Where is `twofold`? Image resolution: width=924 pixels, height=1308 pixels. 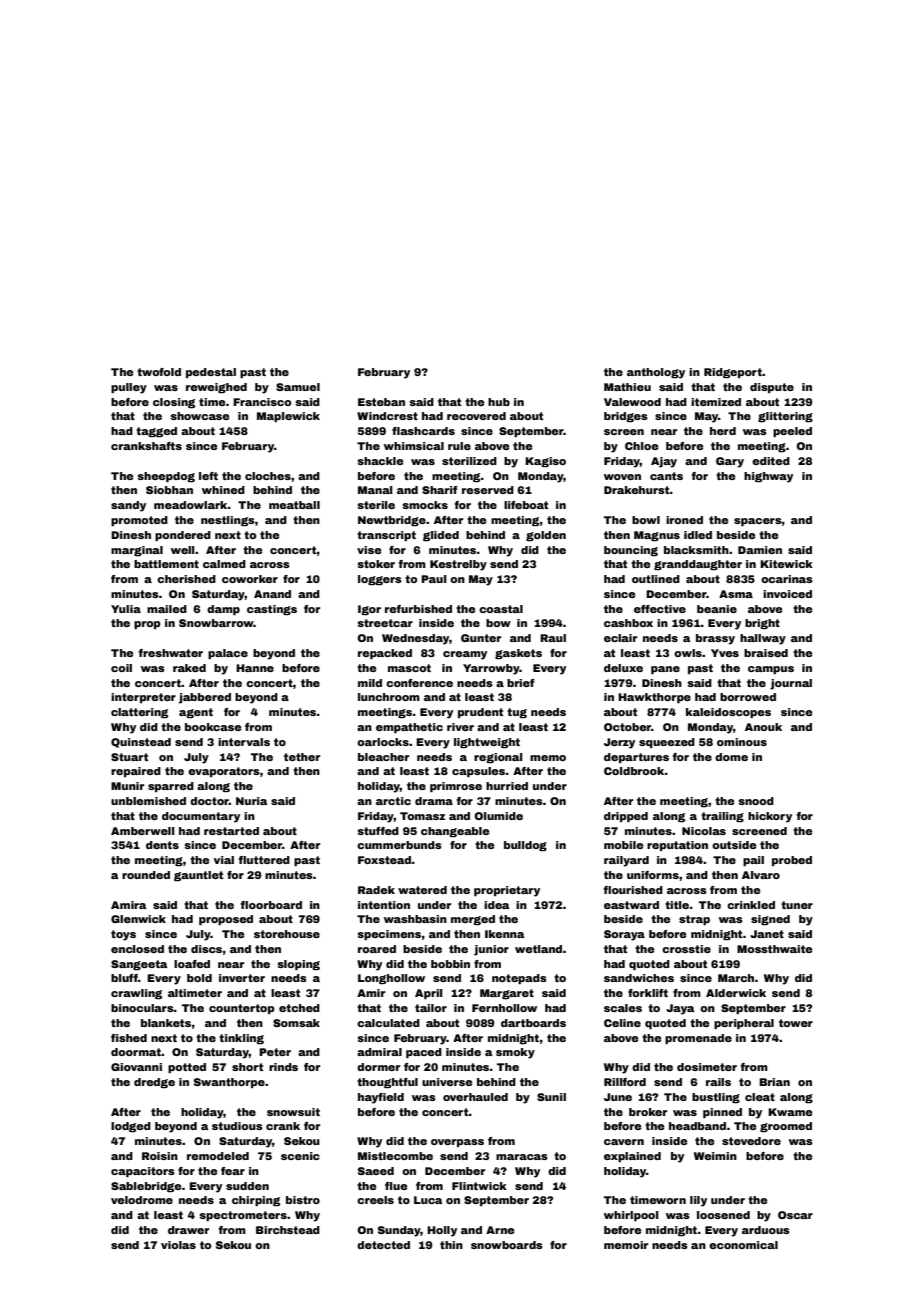
twofold is located at coordinates (159, 372).
